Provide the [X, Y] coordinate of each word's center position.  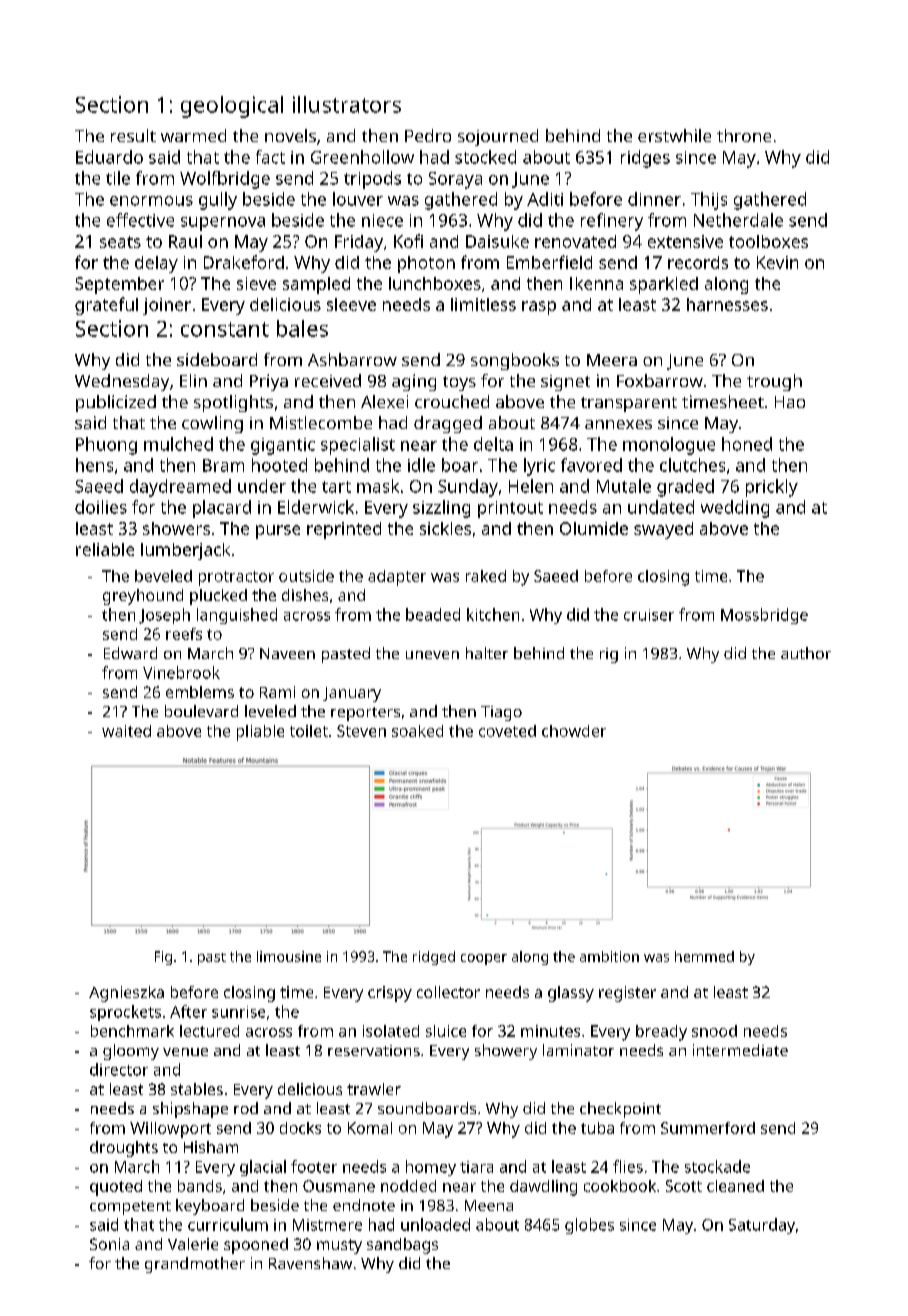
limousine [289, 956]
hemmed [704, 956]
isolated [391, 1031]
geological [232, 107]
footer [314, 1166]
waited [126, 731]
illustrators [347, 104]
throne [744, 135]
